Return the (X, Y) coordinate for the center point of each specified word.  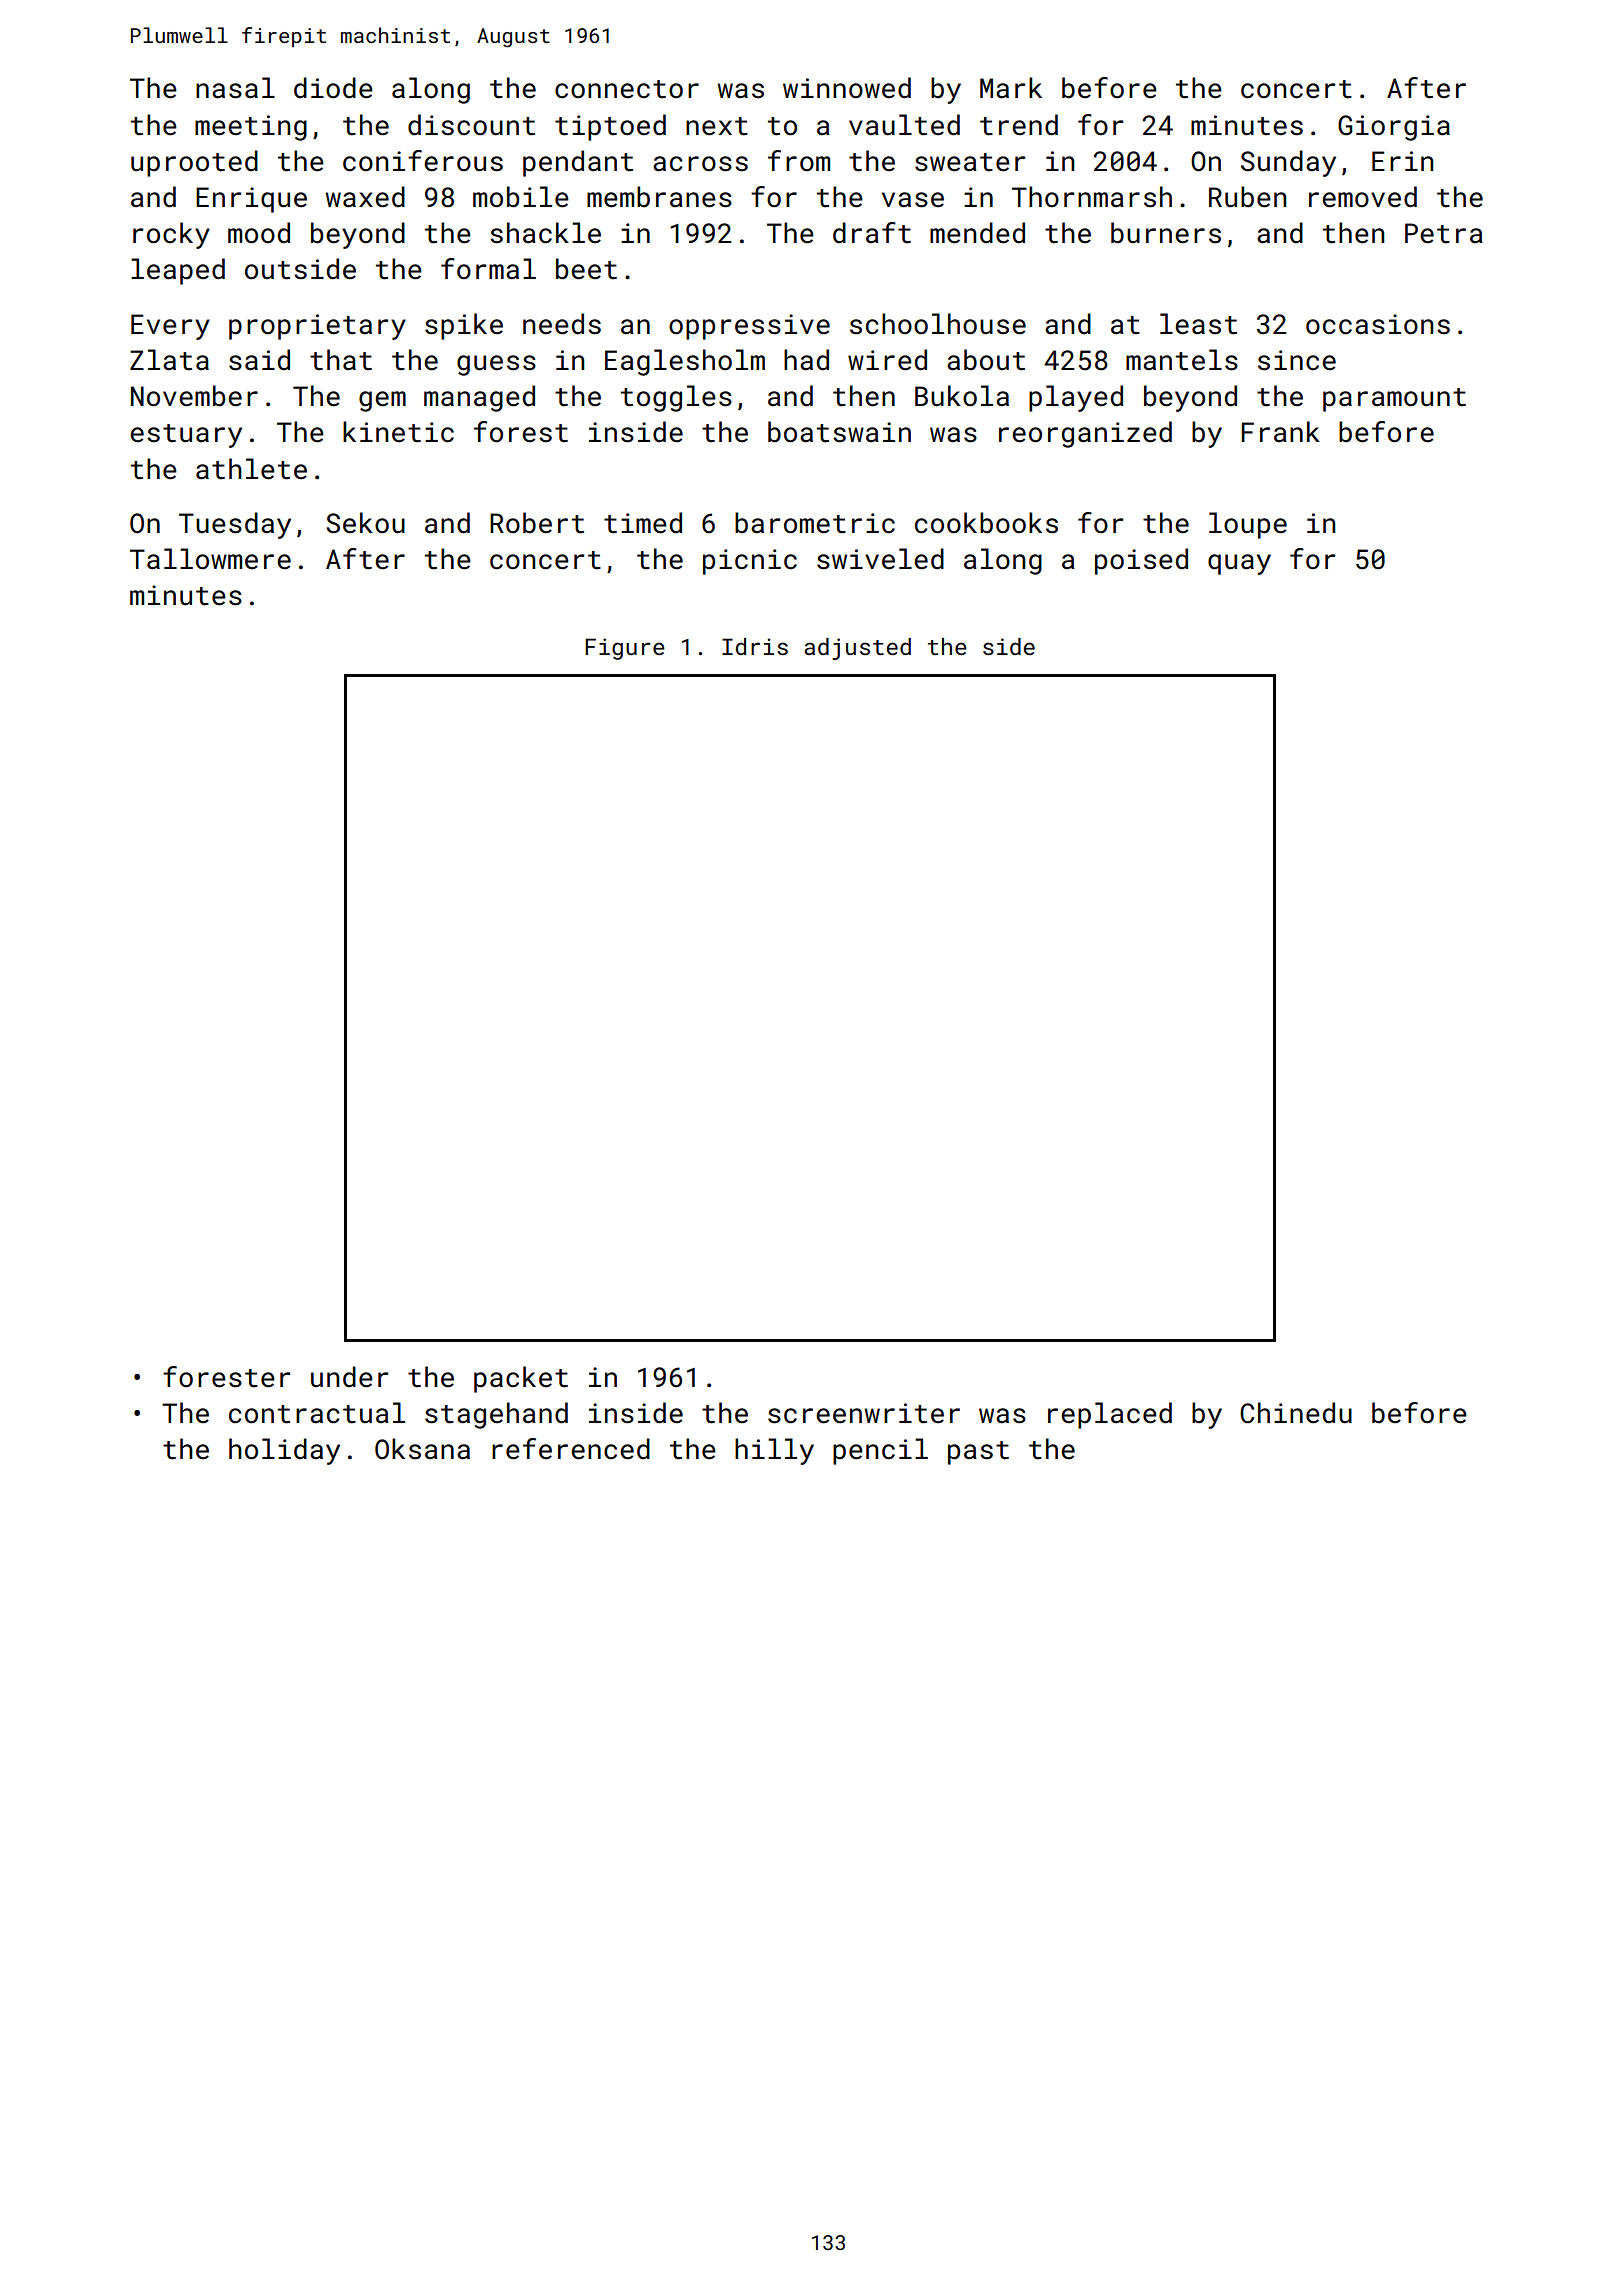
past (978, 1453)
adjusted (857, 649)
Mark (1011, 88)
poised (1141, 561)
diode (333, 88)
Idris (755, 646)
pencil (880, 1451)
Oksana (422, 1449)
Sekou (365, 523)
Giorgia (1394, 128)
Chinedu (1296, 1413)
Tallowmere (210, 559)
